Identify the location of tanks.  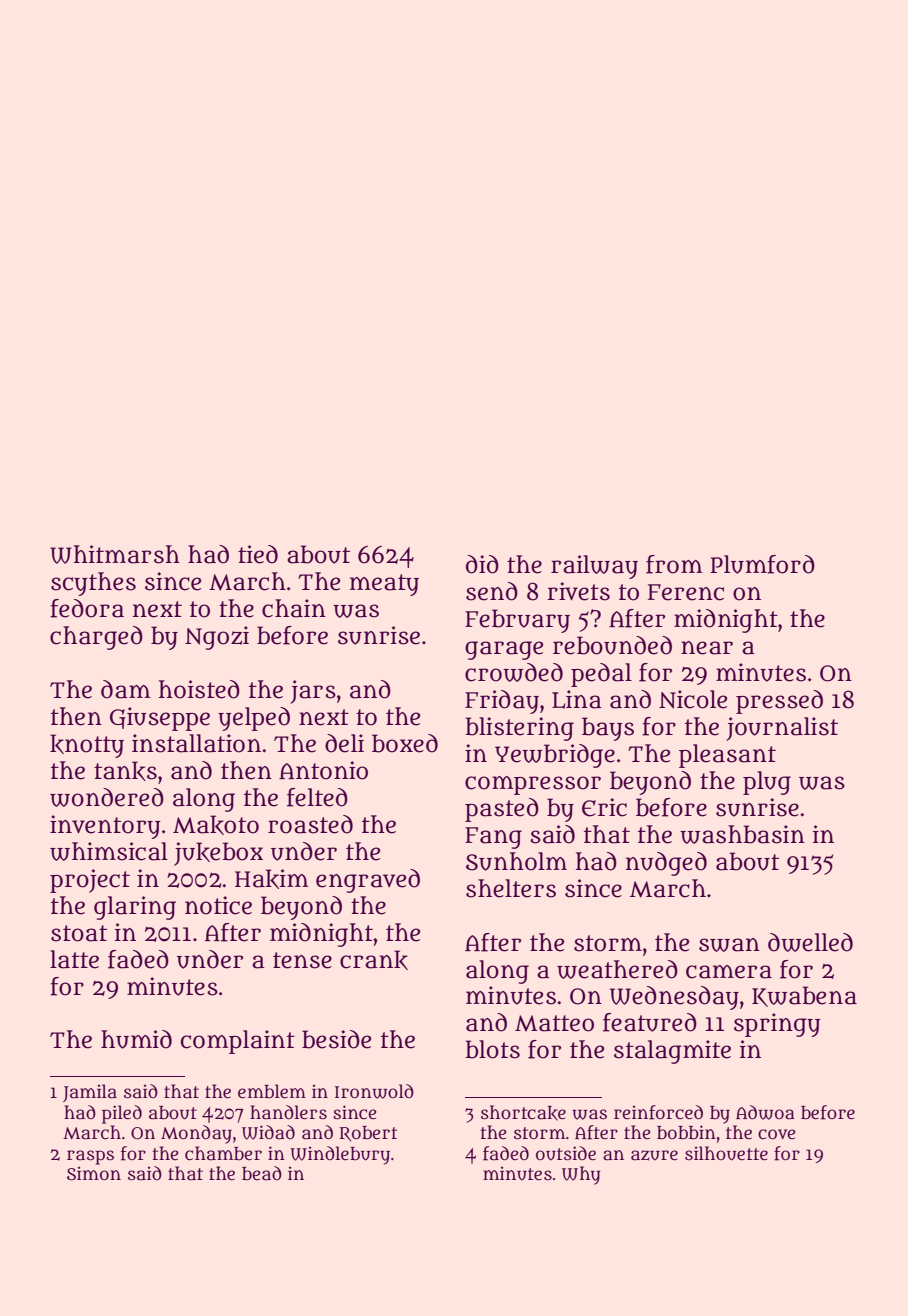
(125, 771).
